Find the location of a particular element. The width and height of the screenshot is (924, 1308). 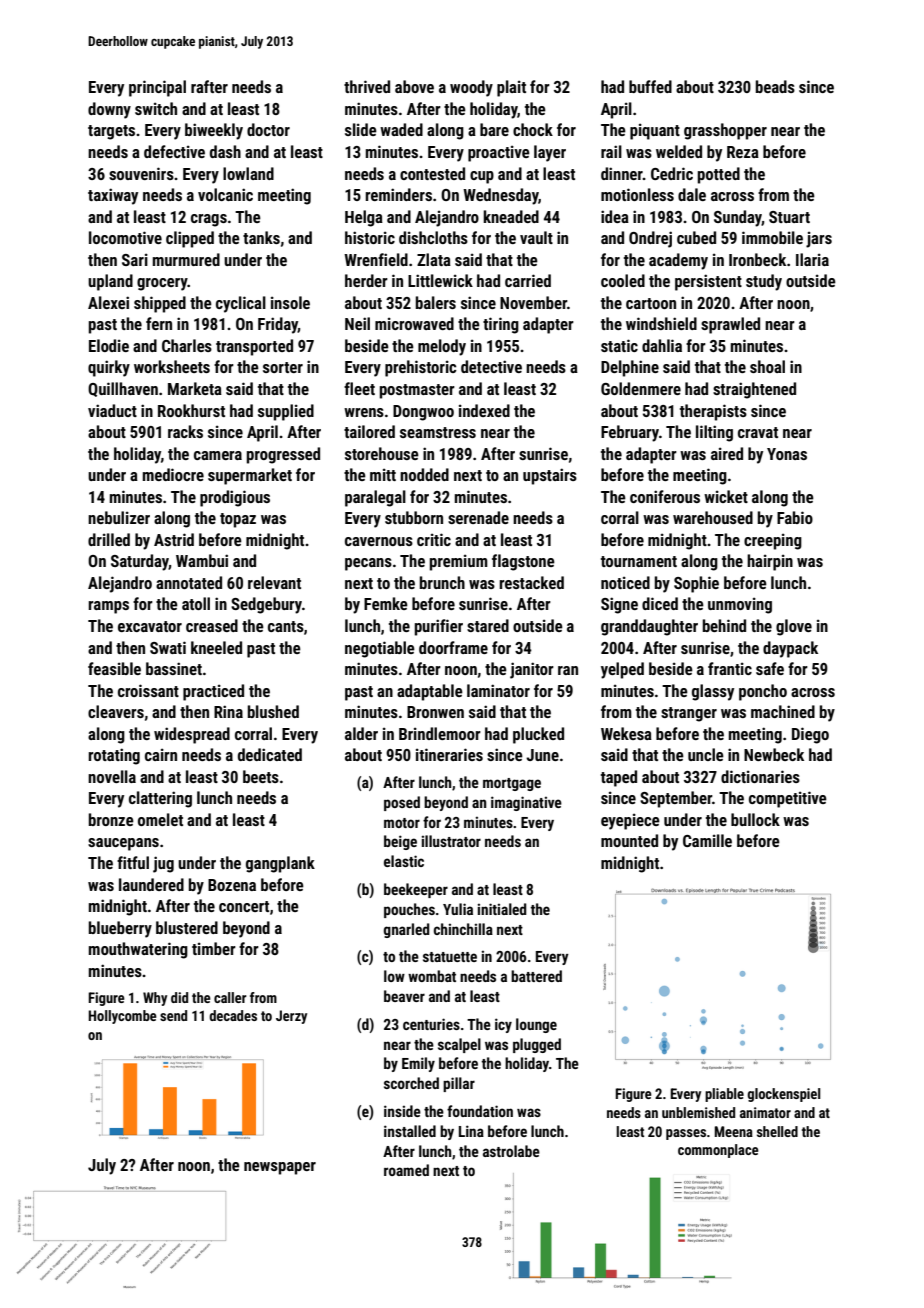

Hollycombe is located at coordinates (122, 1017).
